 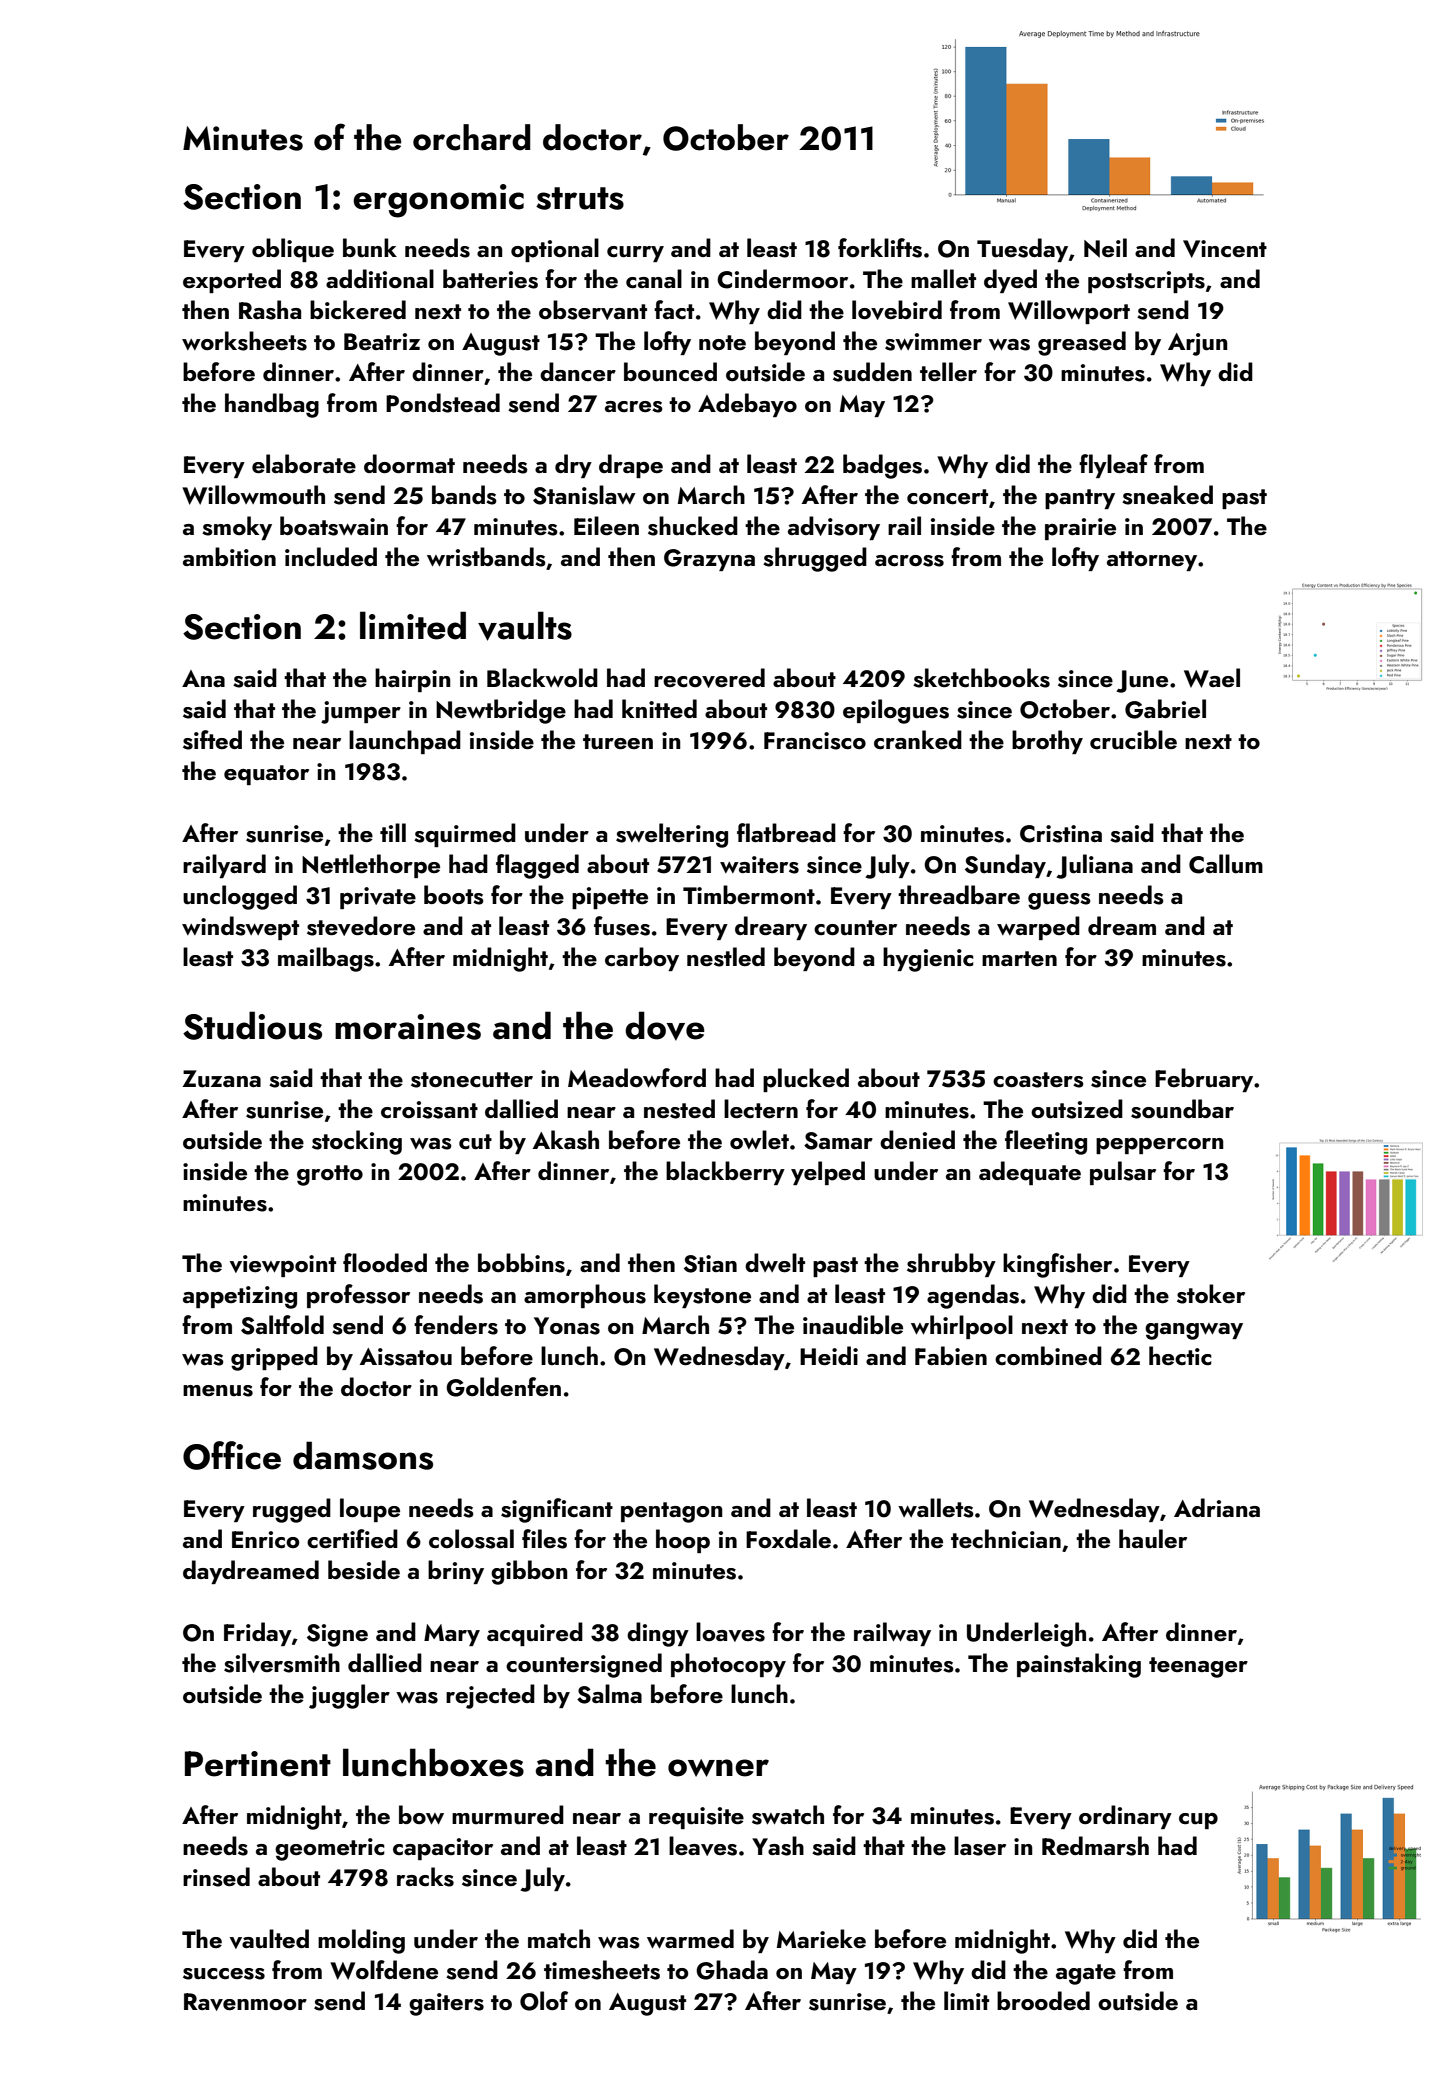 I want to click on ordinary, so click(x=1125, y=1817).
